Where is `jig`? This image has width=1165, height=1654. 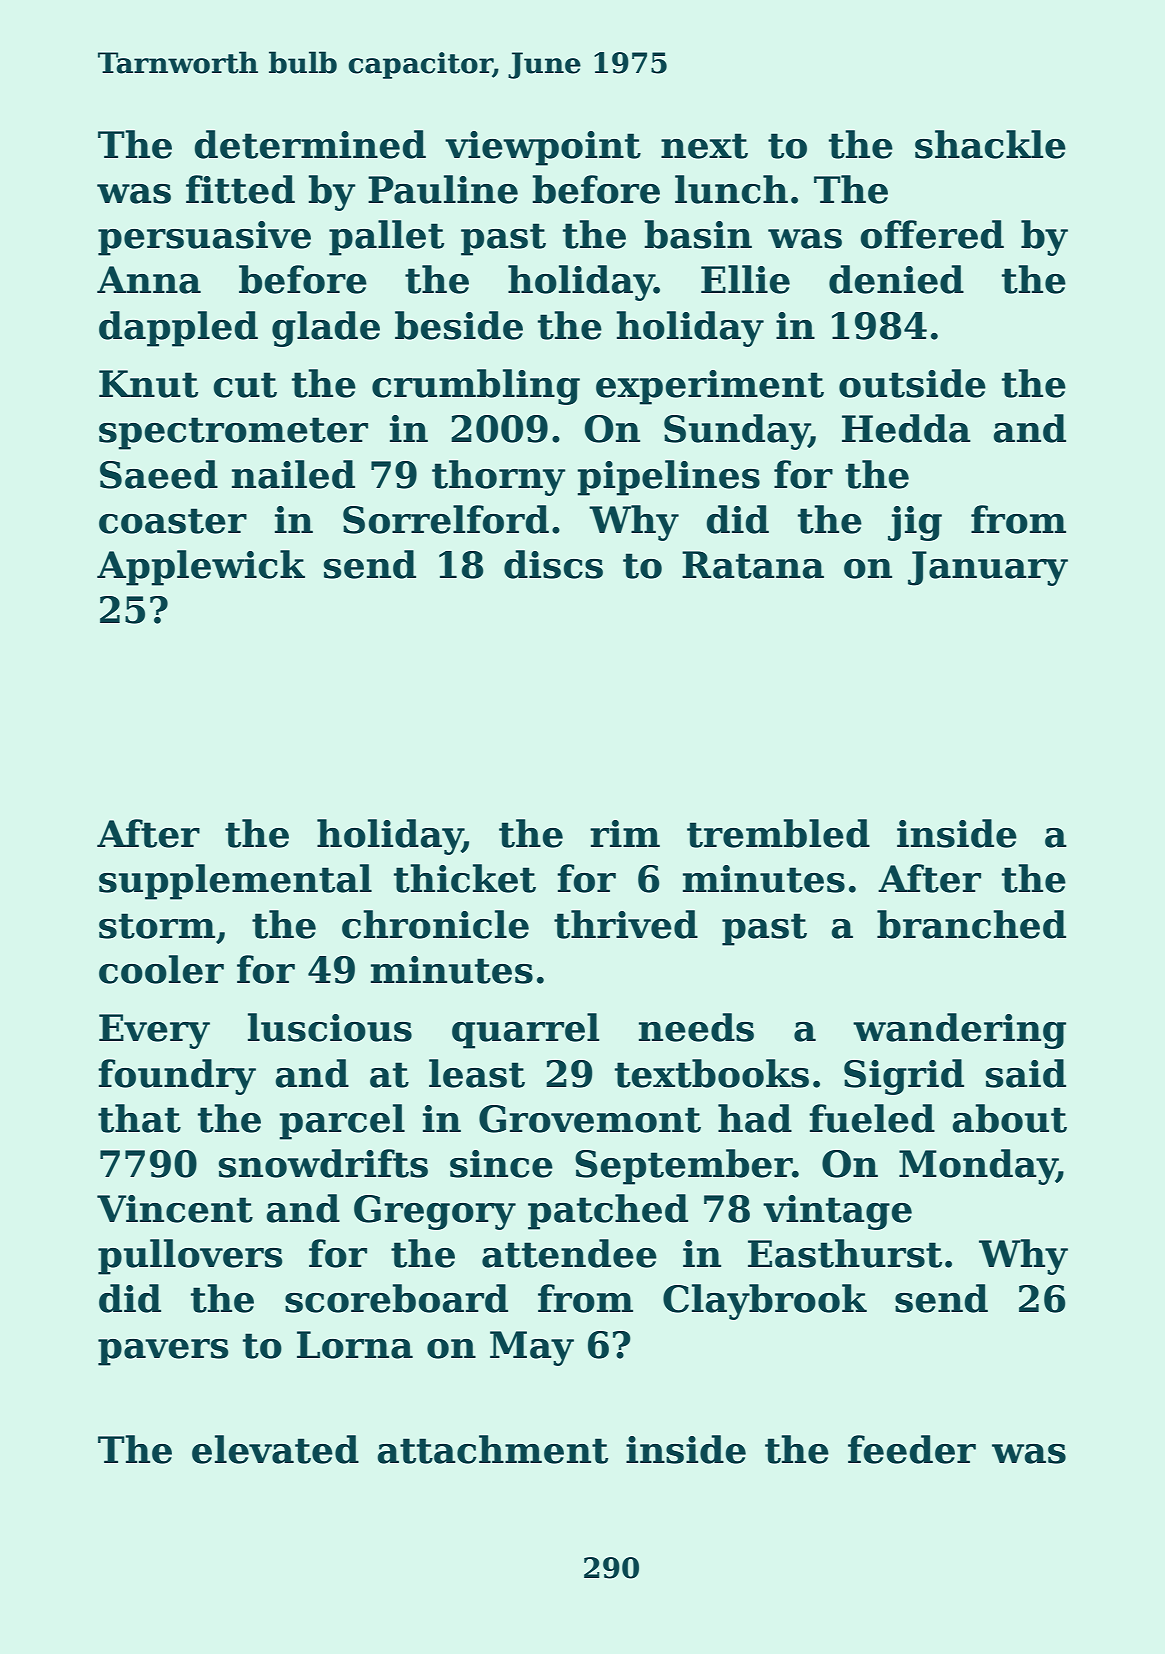
jig is located at coordinates (915, 523).
